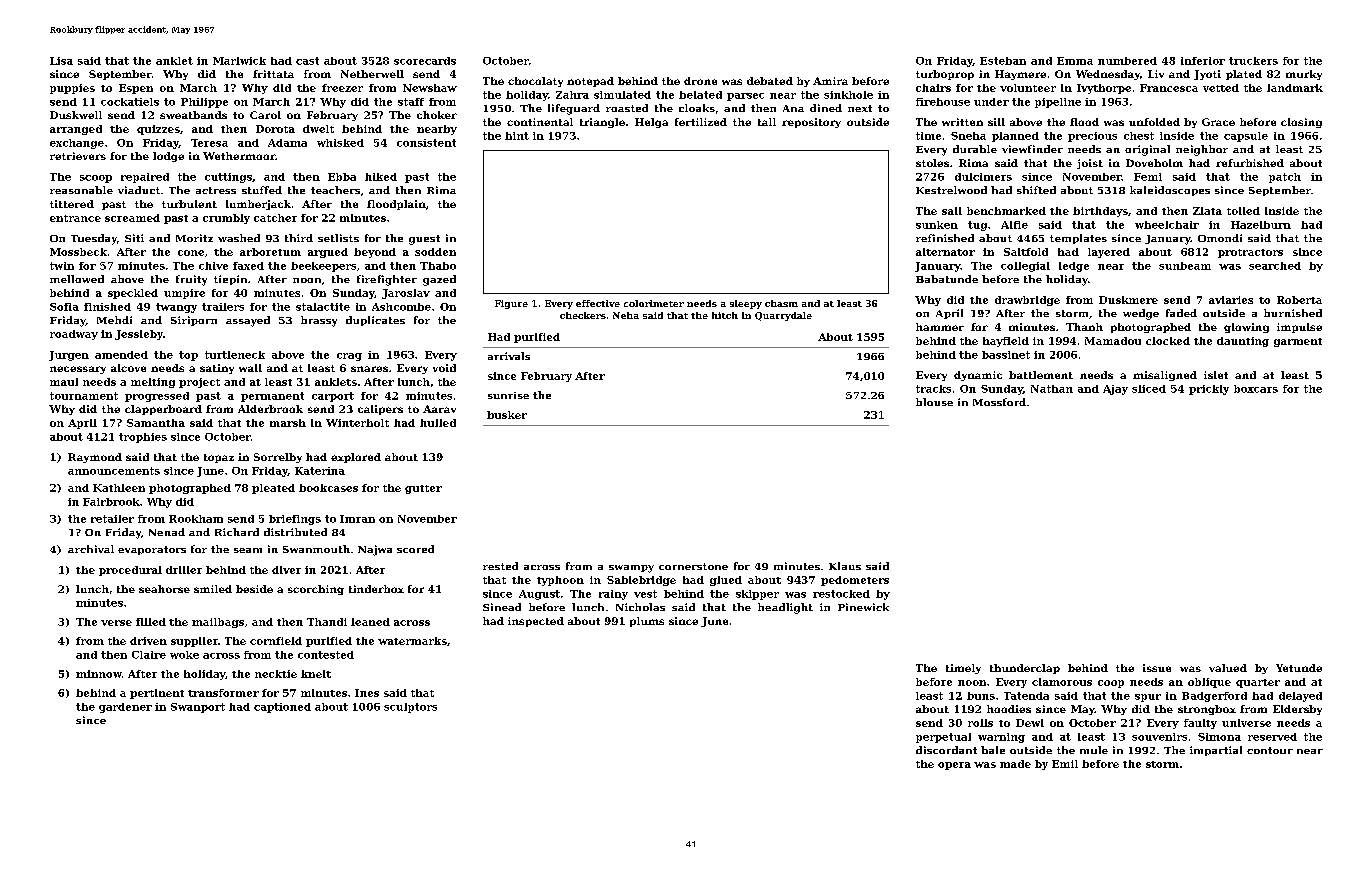 The width and height of the screenshot is (1372, 887). I want to click on Ivythorpe, so click(1104, 89).
